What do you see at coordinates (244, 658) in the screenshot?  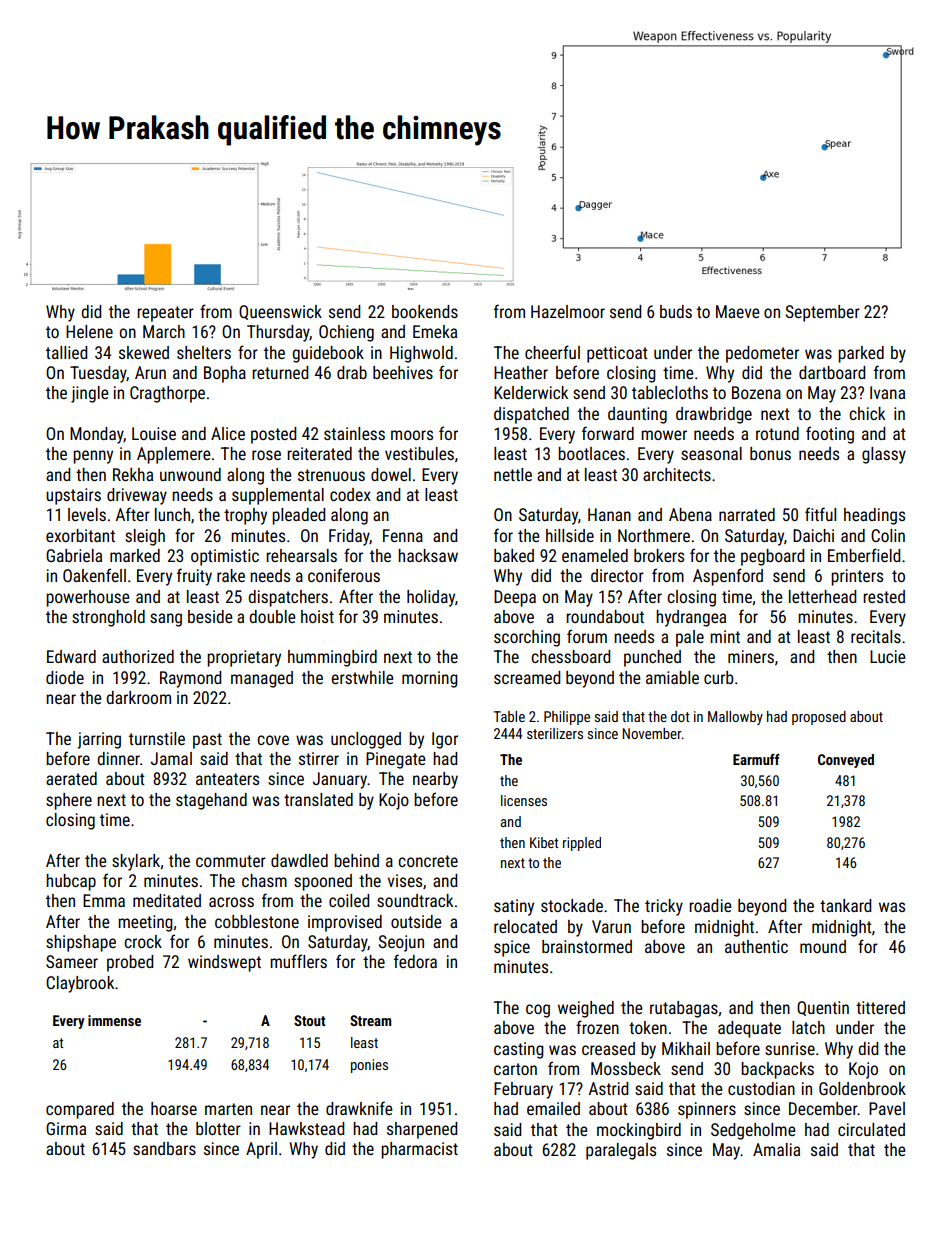 I see `proprietary` at bounding box center [244, 658].
